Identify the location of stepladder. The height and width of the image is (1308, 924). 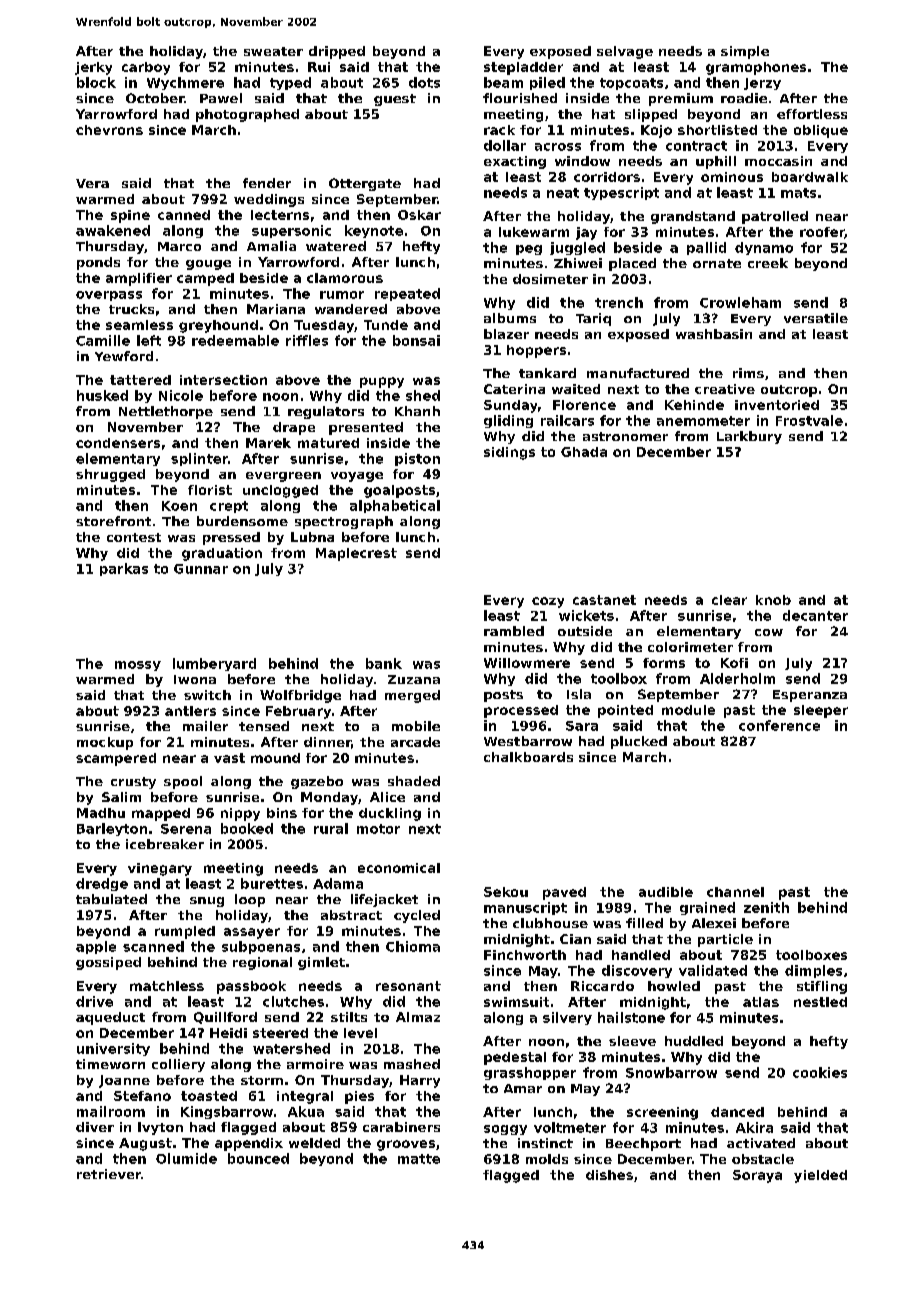
(523, 68).
